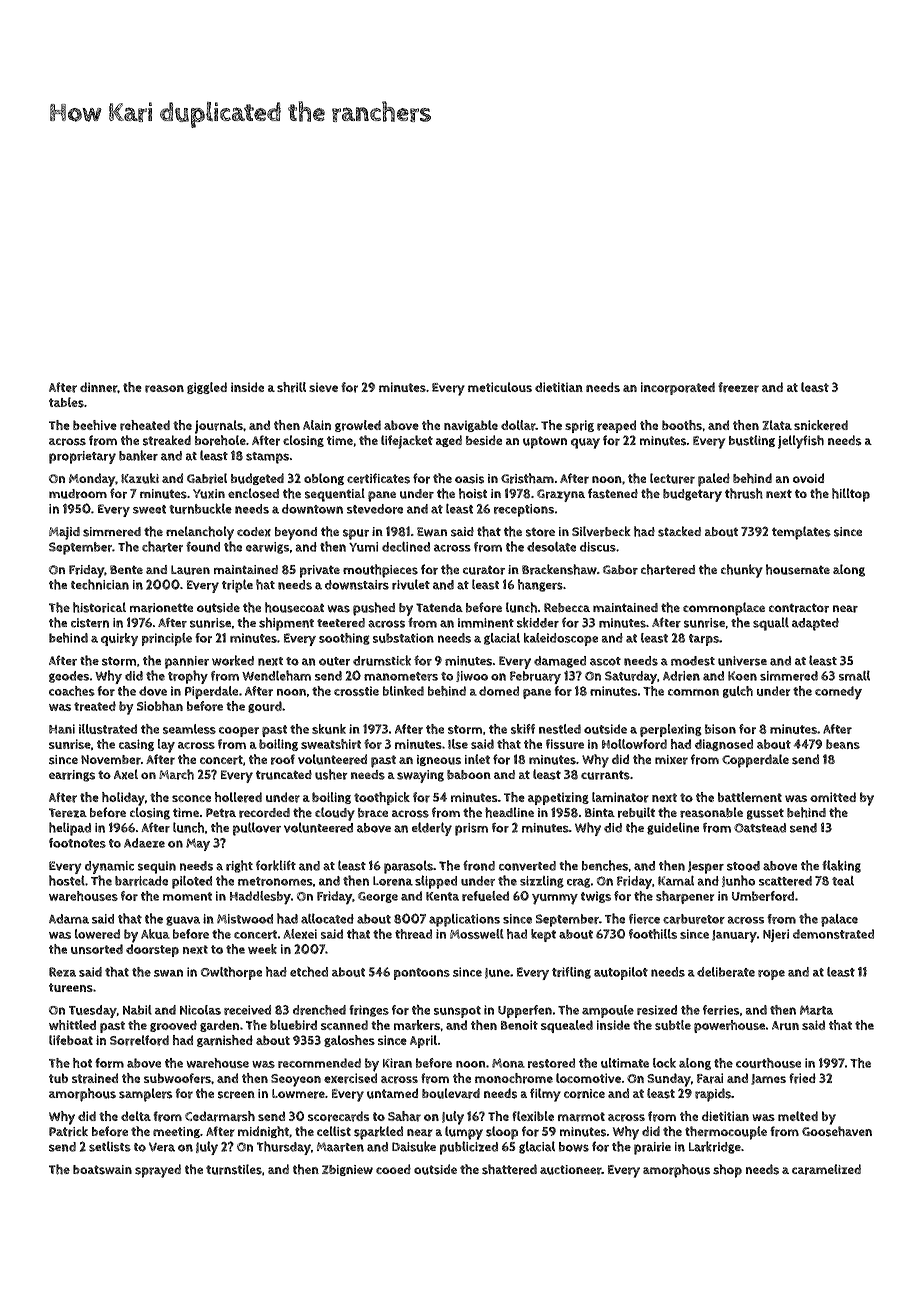 This screenshot has height=1308, width=924. Describe the element at coordinates (207, 478) in the screenshot. I see `Gabriel` at that location.
